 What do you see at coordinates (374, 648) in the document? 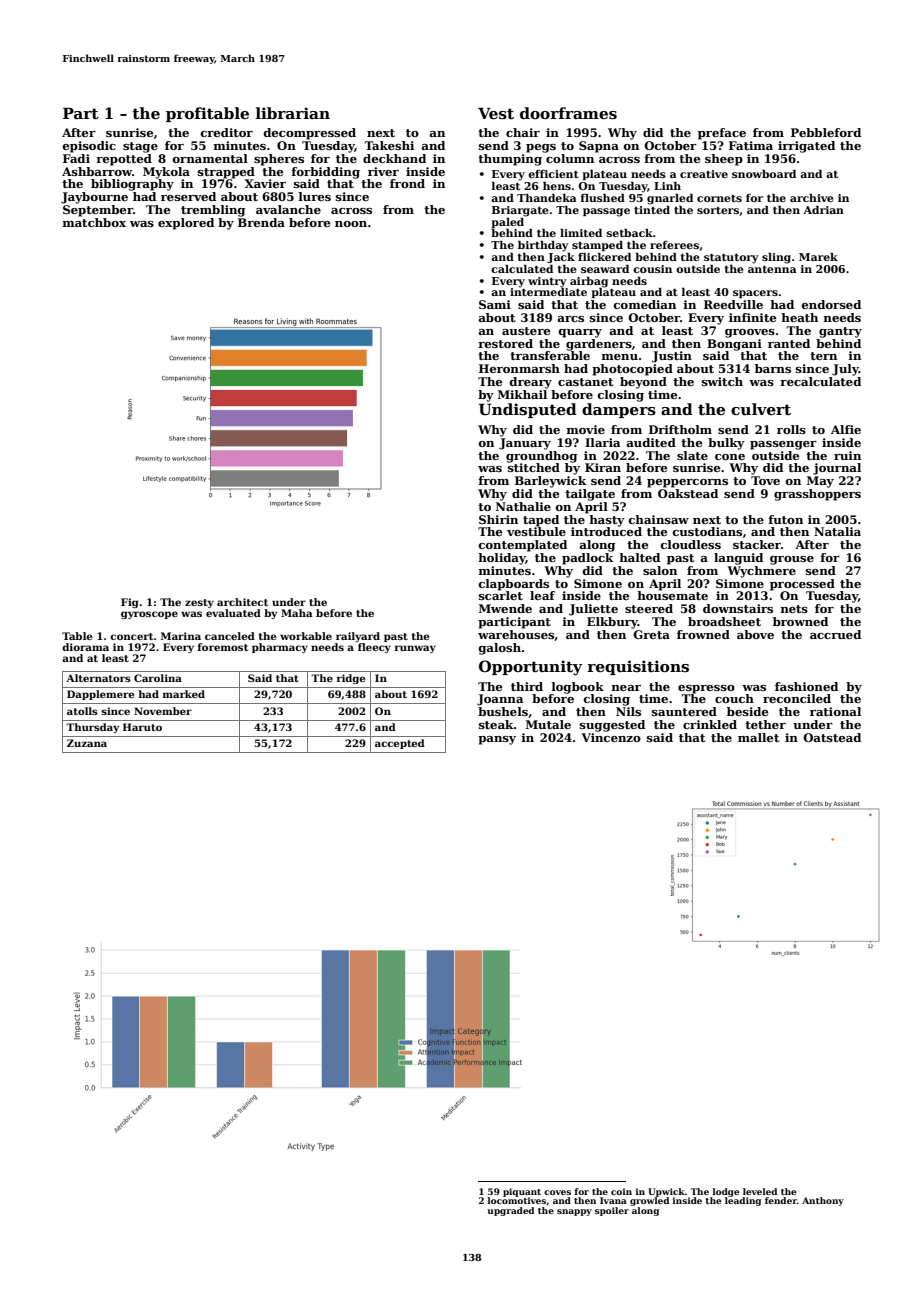
I see `fleecy` at bounding box center [374, 648].
